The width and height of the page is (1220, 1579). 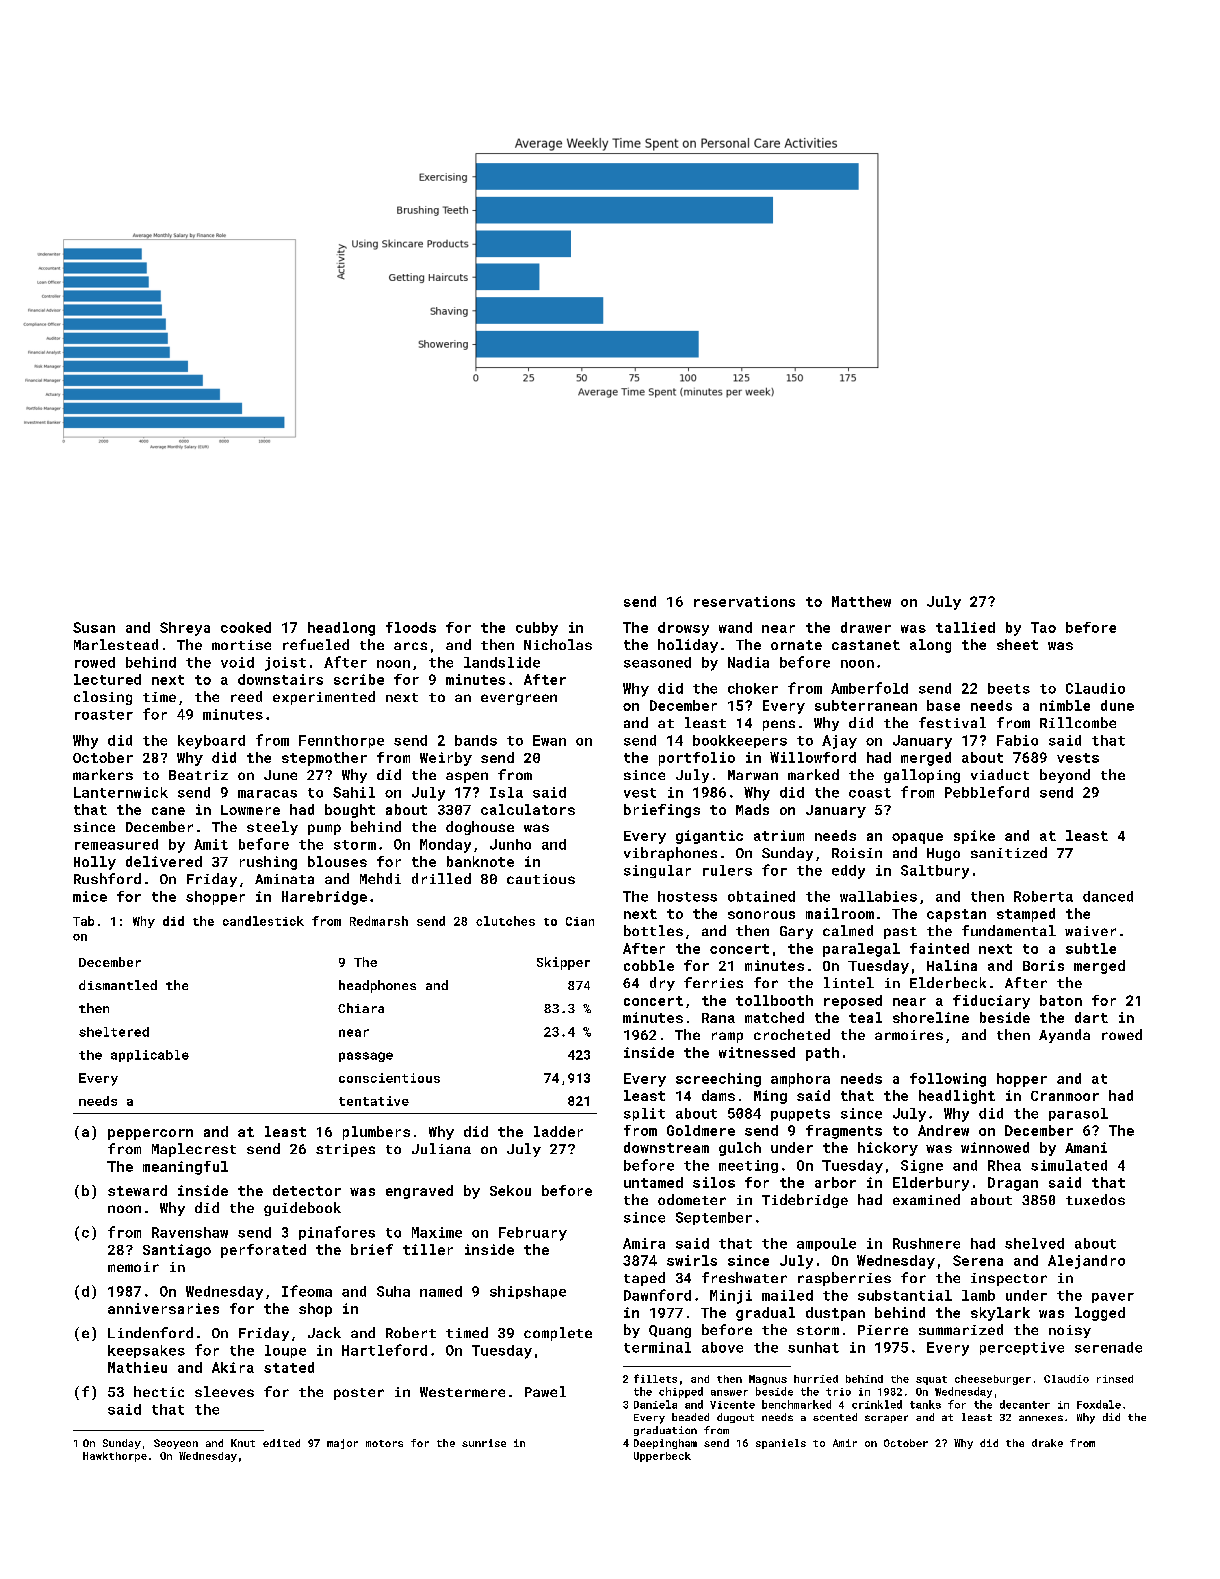 What do you see at coordinates (384, 1443) in the page?
I see `motors` at bounding box center [384, 1443].
